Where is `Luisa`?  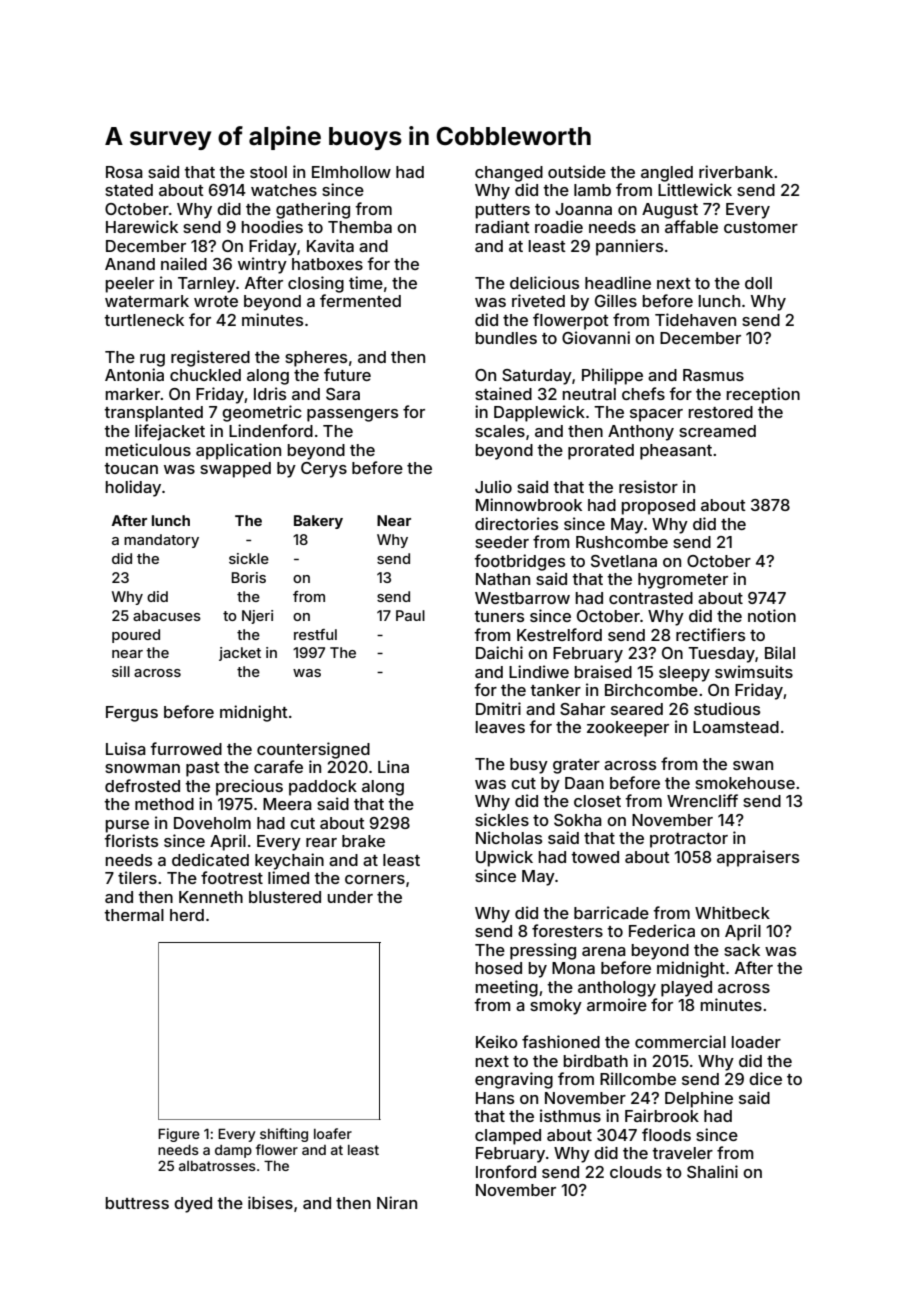
Luisa is located at coordinates (126, 748).
